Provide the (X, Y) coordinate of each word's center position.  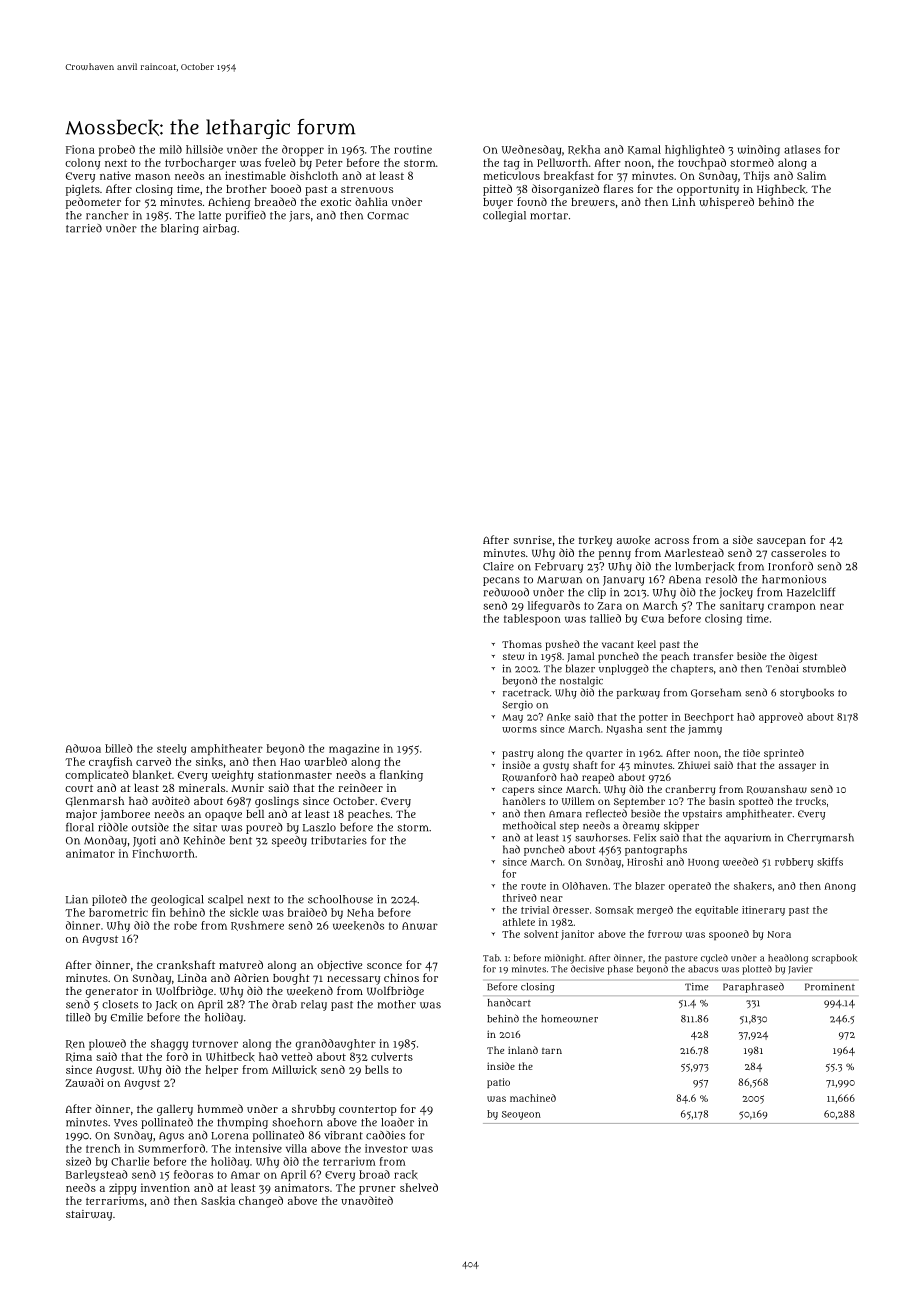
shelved (419, 1187)
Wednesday (531, 150)
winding (759, 150)
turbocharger (200, 164)
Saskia (218, 1201)
